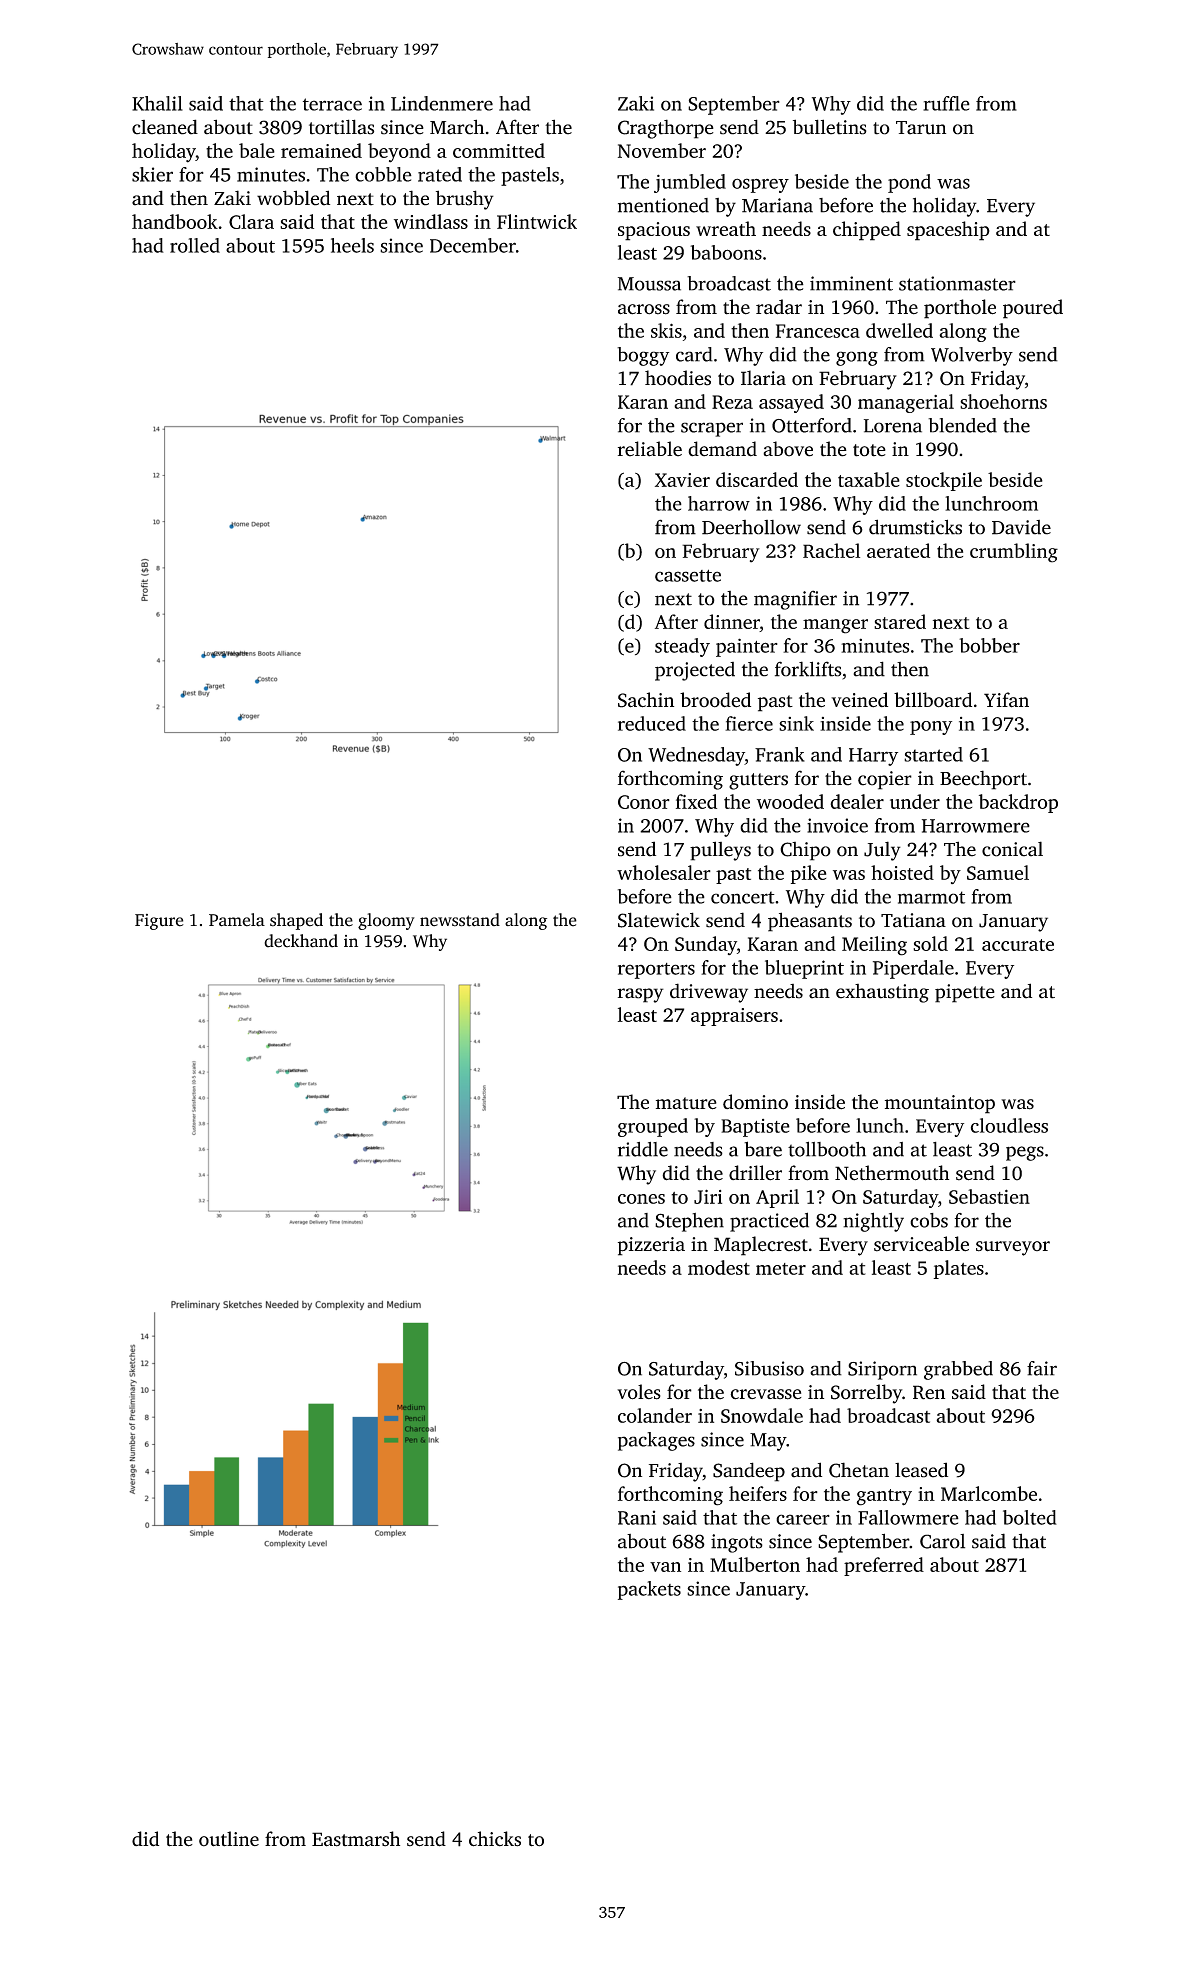 The image size is (1197, 1972). Describe the element at coordinates (229, 1839) in the screenshot. I see `outline` at that location.
